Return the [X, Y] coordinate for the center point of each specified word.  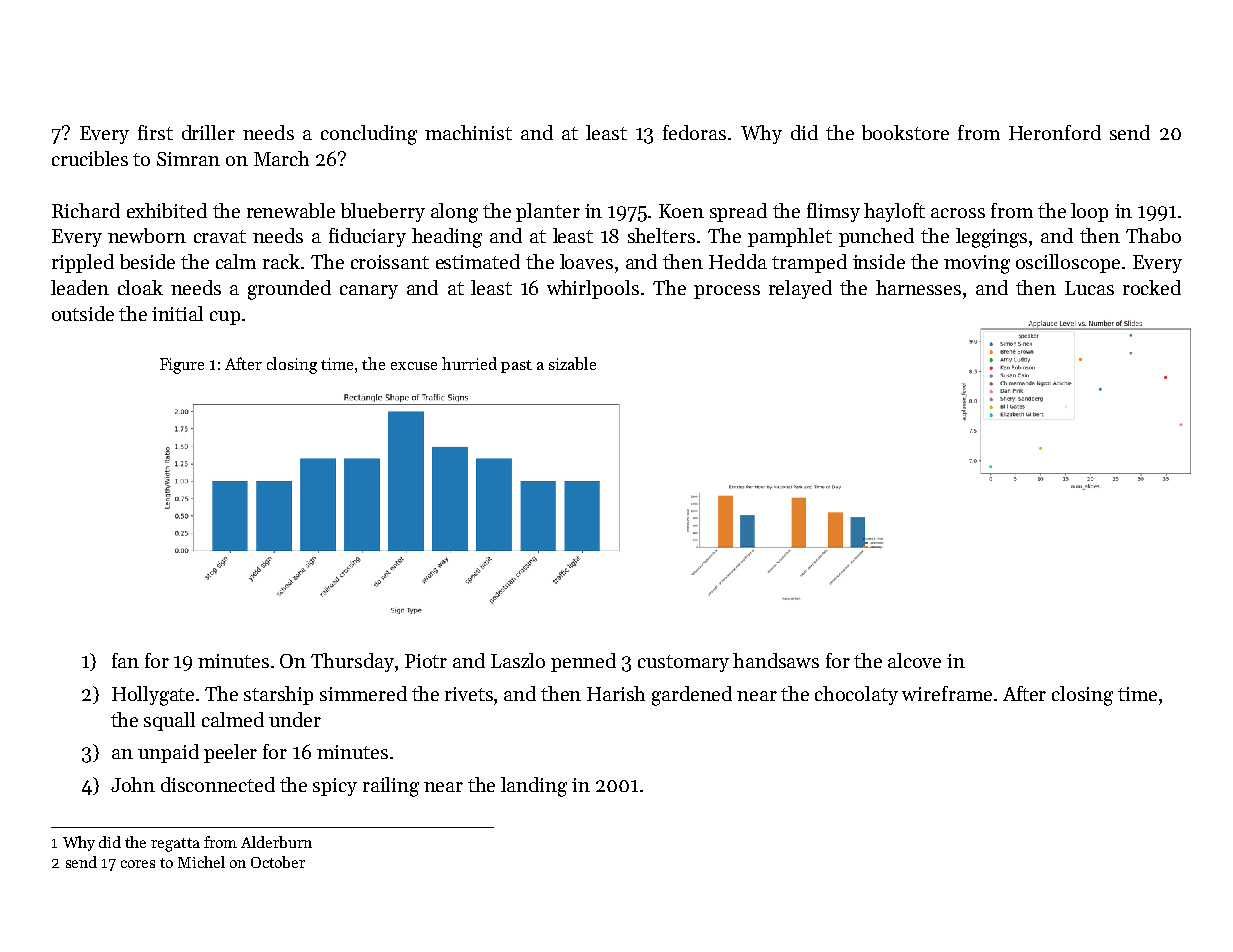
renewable [291, 210]
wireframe [947, 693]
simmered [363, 693]
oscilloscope [1068, 263]
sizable [572, 363]
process [727, 292]
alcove [914, 660]
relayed [800, 289]
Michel [201, 862]
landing [534, 787]
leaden [80, 287]
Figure [182, 366]
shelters [661, 235]
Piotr [426, 661]
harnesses [918, 287]
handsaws [776, 660]
